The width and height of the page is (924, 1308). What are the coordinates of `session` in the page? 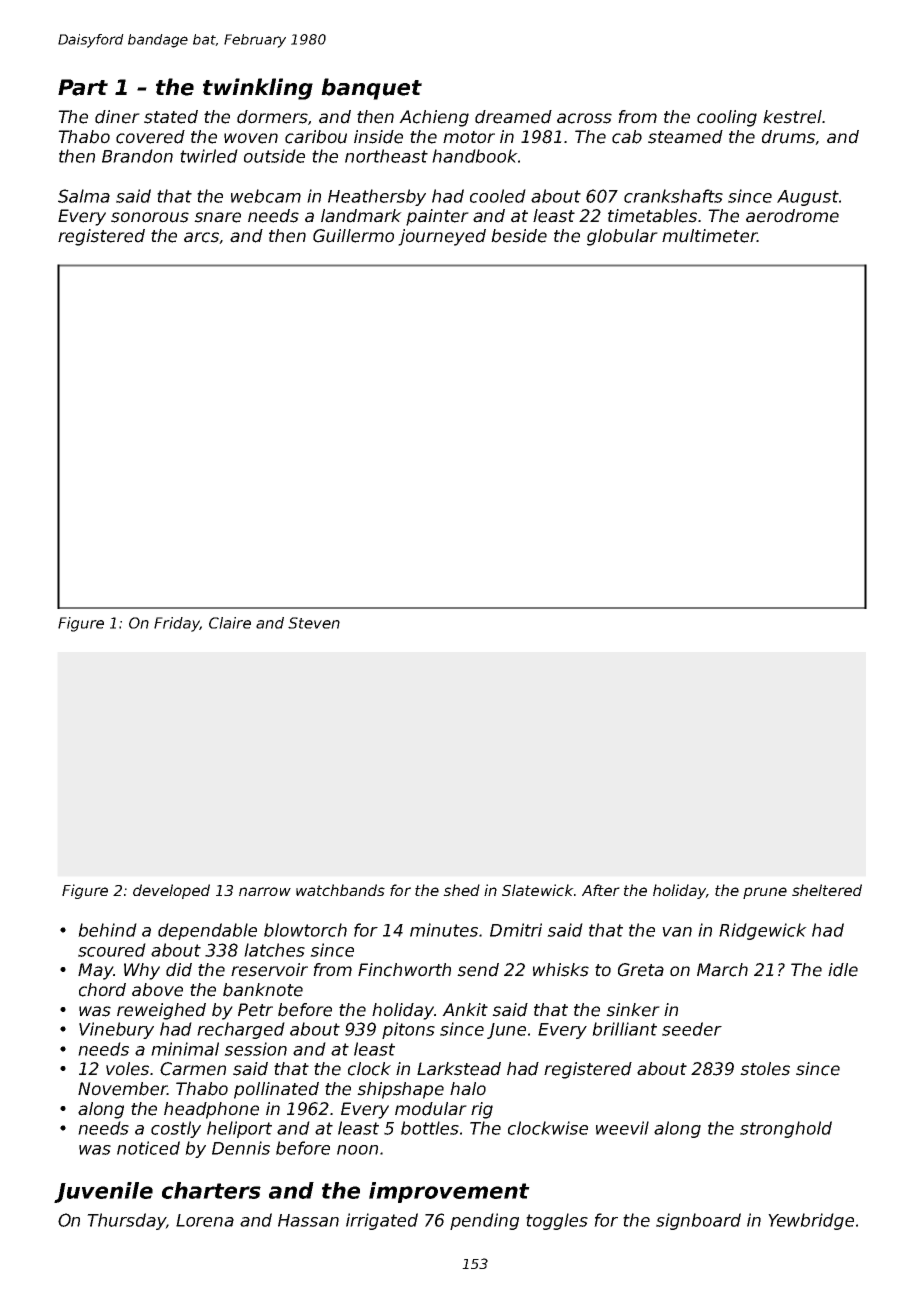 It's located at (255, 1049).
